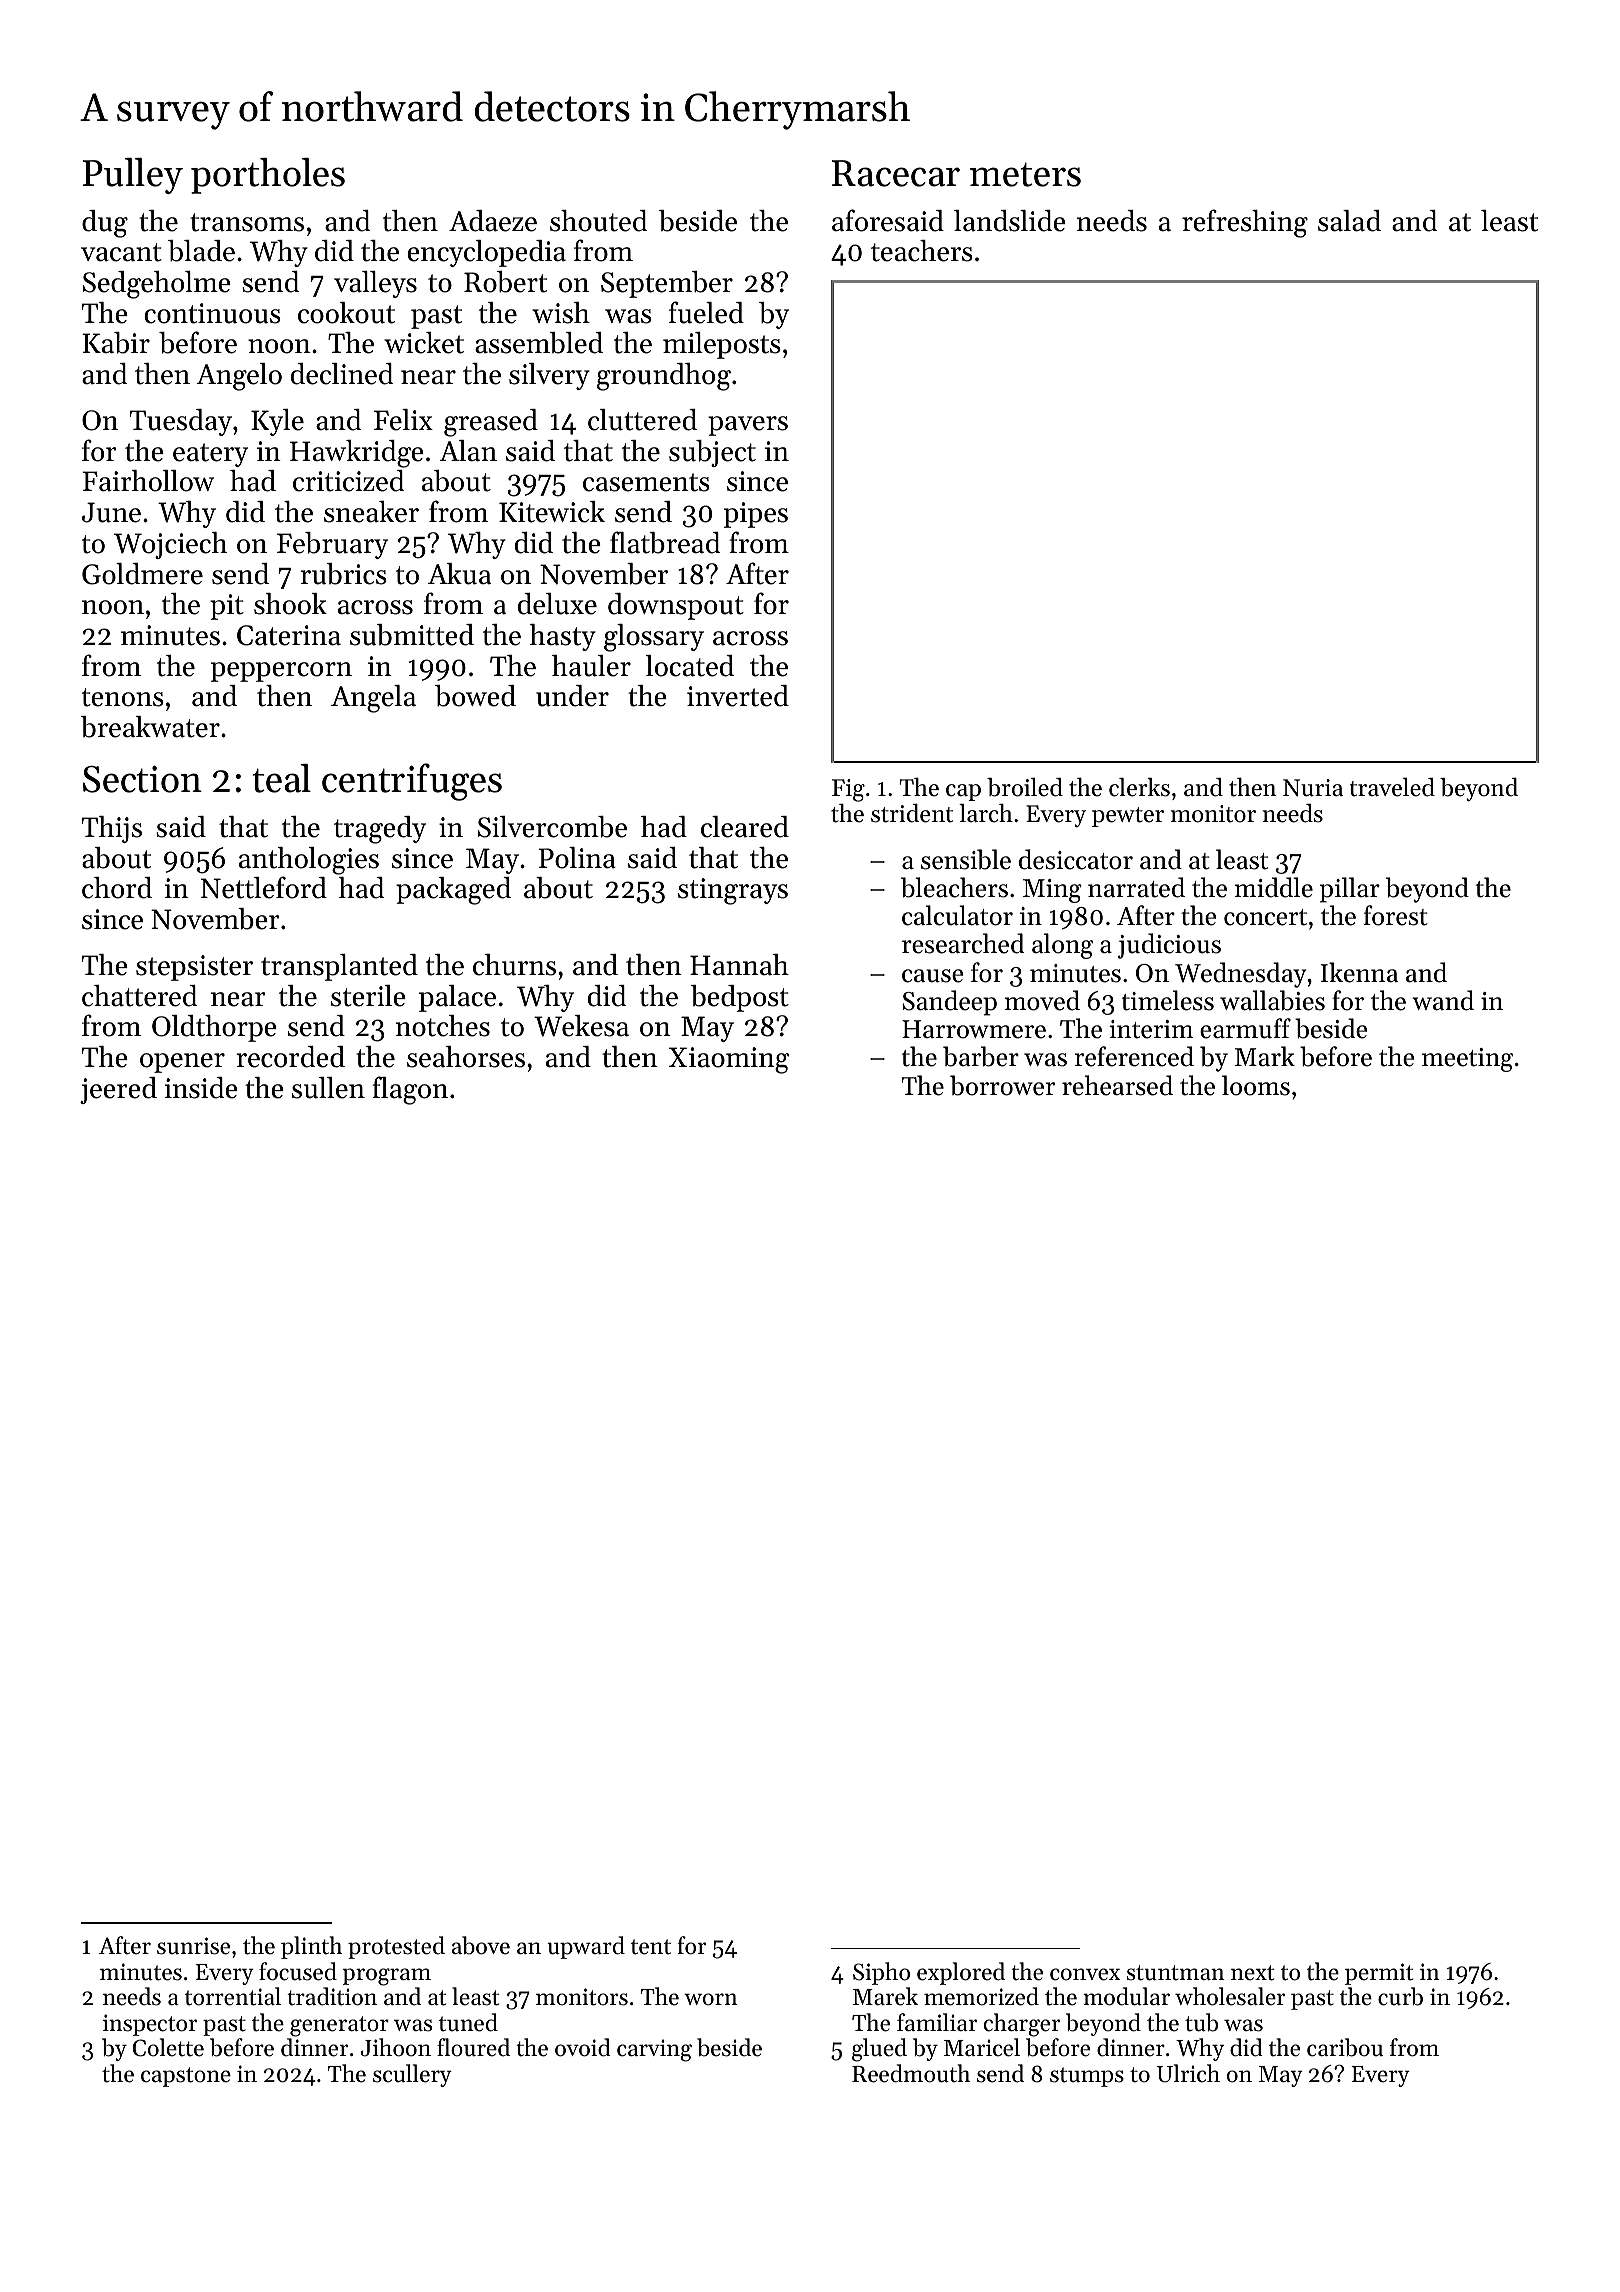 The image size is (1620, 2292). Describe the element at coordinates (116, 343) in the document. I see `Kabir` at that location.
